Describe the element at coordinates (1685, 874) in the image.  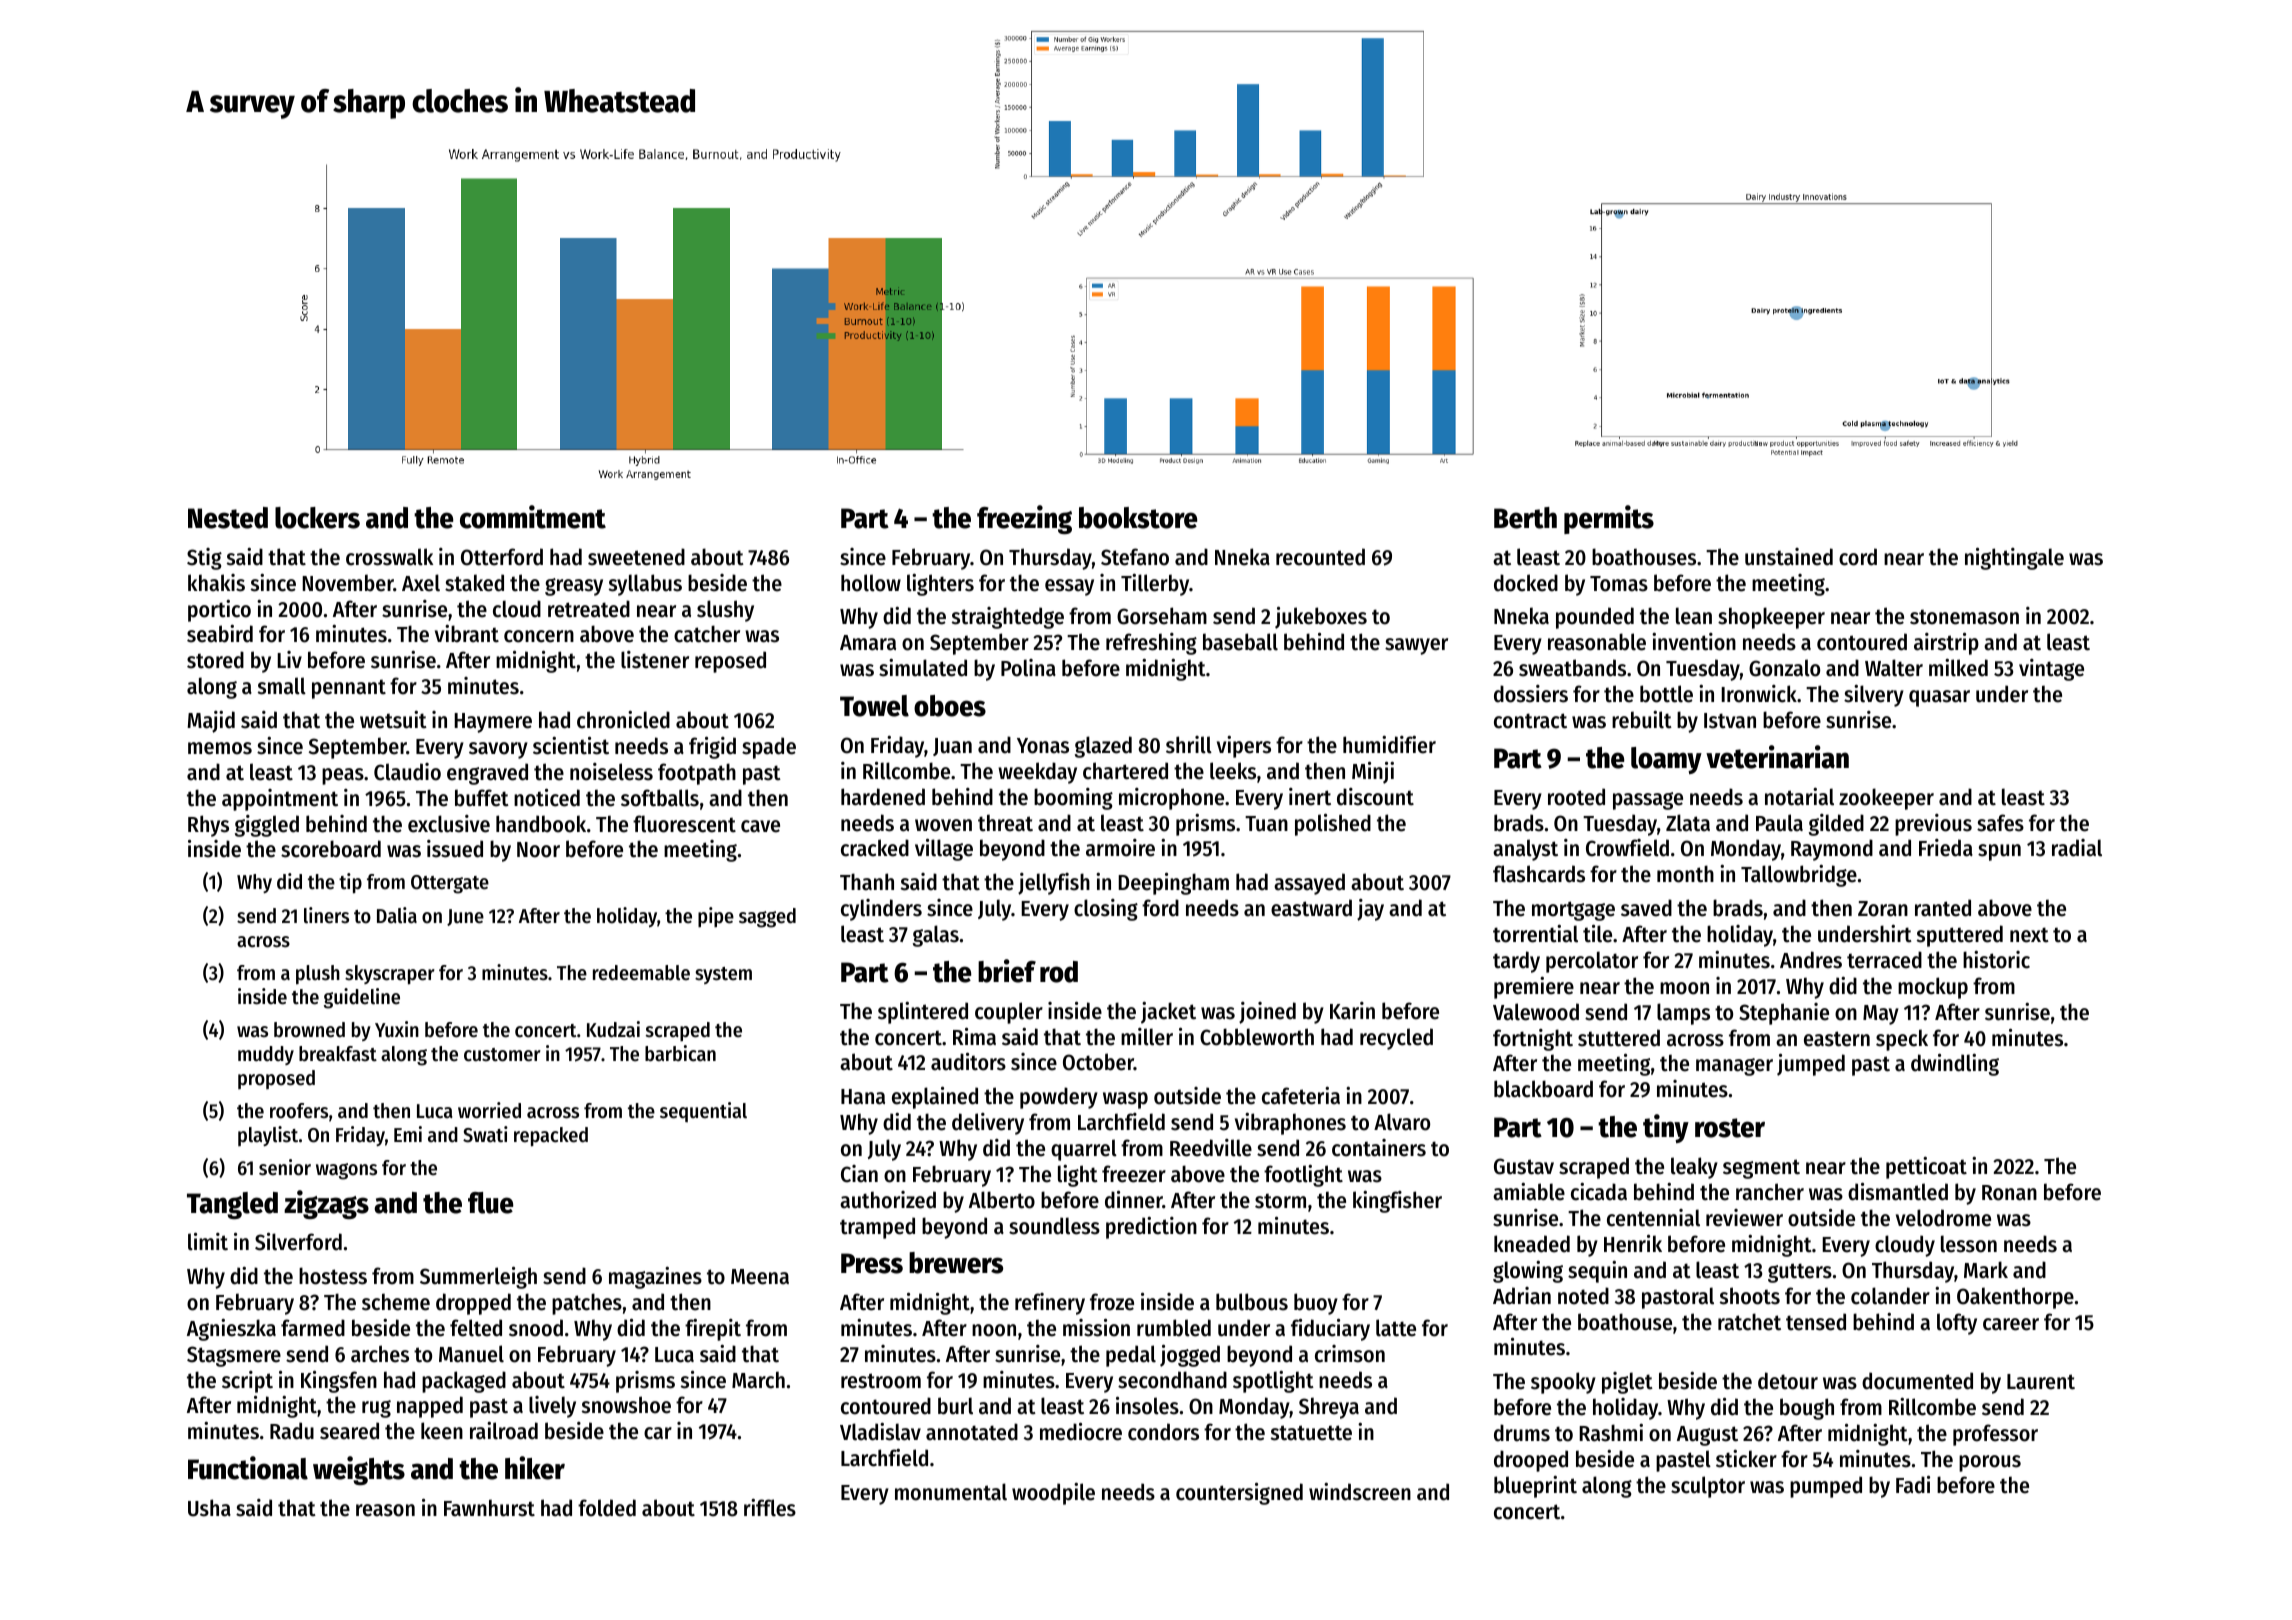
I see `month` at that location.
